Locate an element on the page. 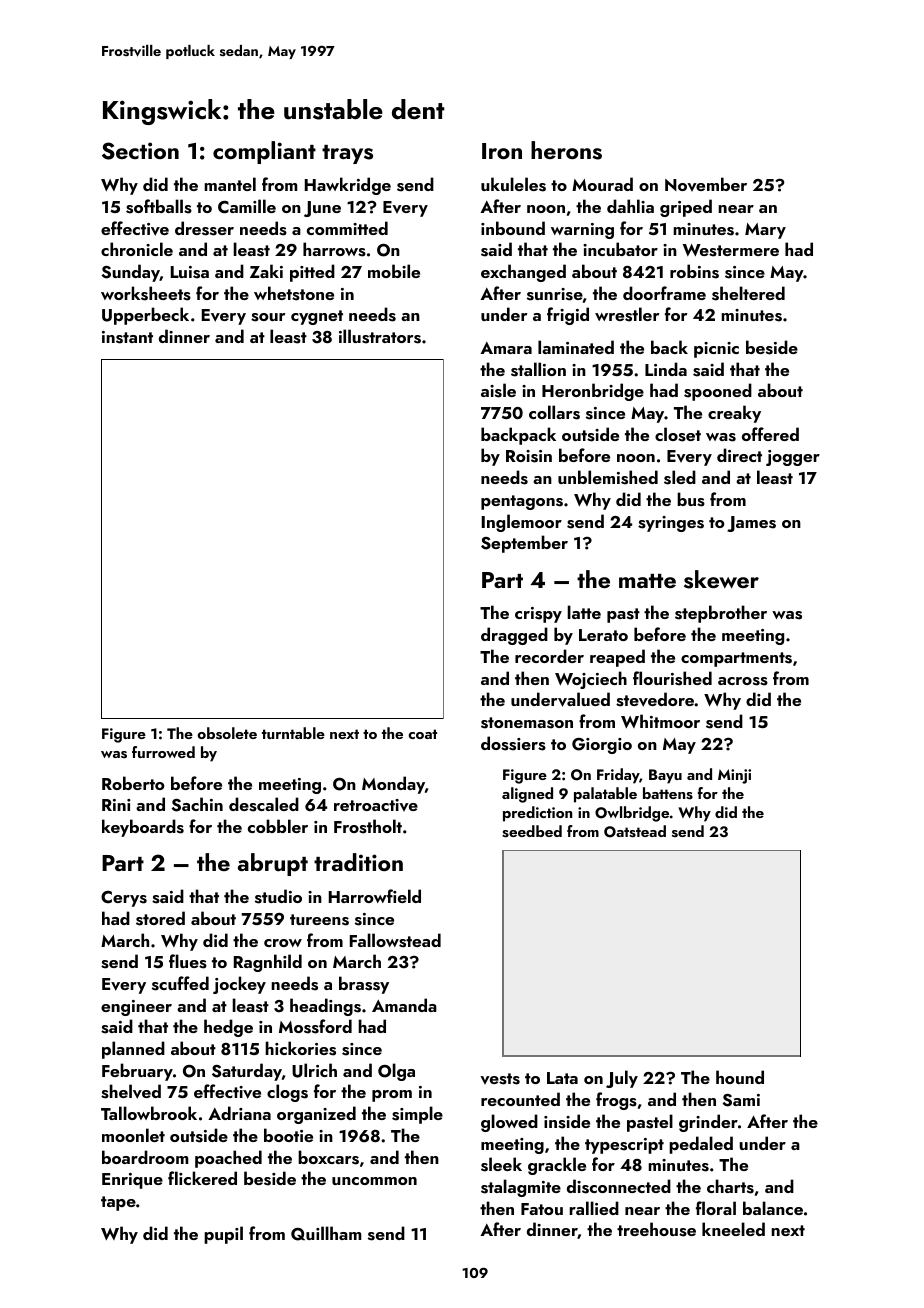 The width and height of the page is (924, 1308). Mary is located at coordinates (765, 231).
